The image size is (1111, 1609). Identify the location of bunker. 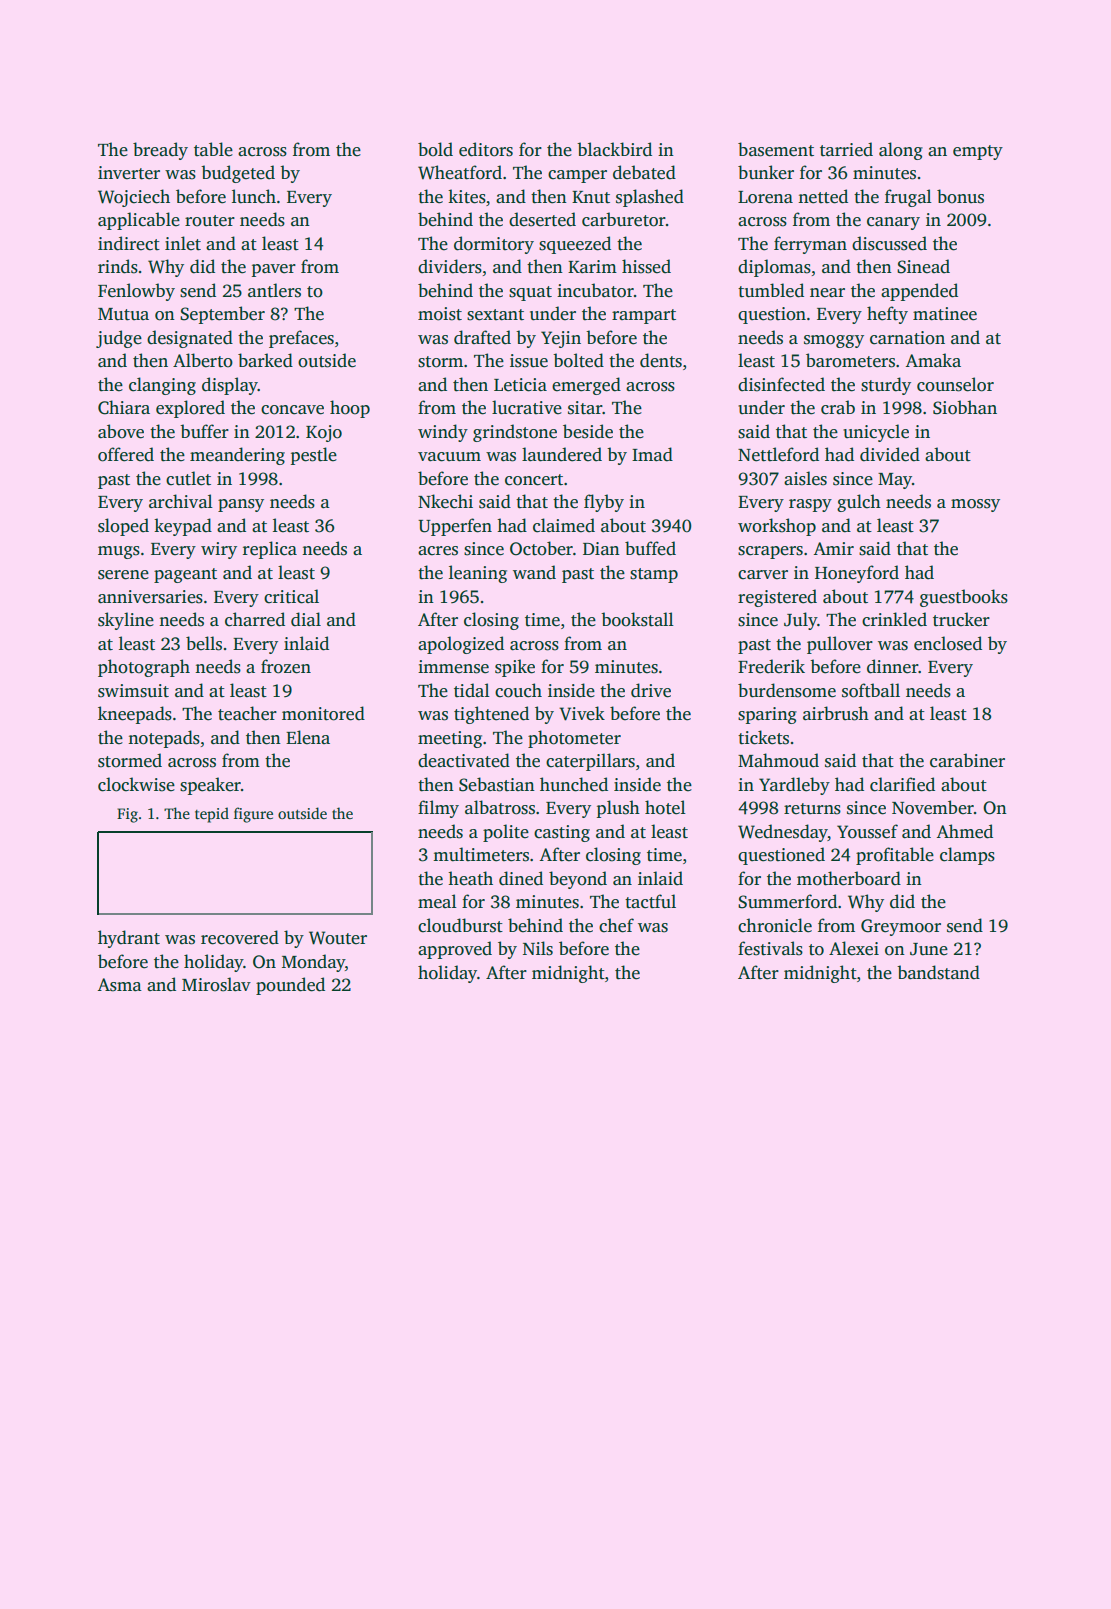
(766, 172).
